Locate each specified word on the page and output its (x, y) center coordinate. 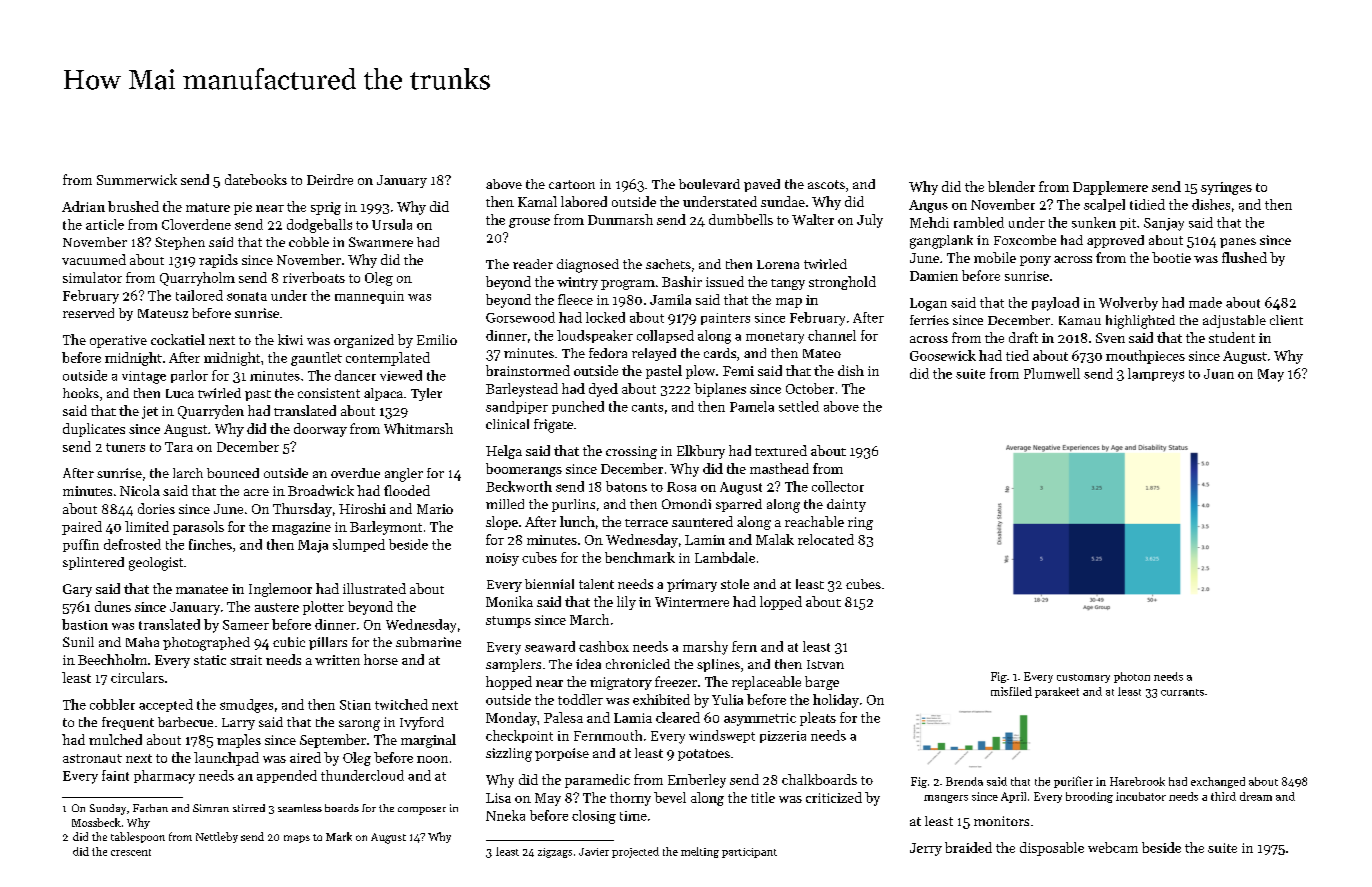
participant (749, 853)
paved (762, 185)
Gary (77, 590)
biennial (549, 584)
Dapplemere (1110, 188)
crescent (131, 852)
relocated (826, 539)
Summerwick (137, 179)
